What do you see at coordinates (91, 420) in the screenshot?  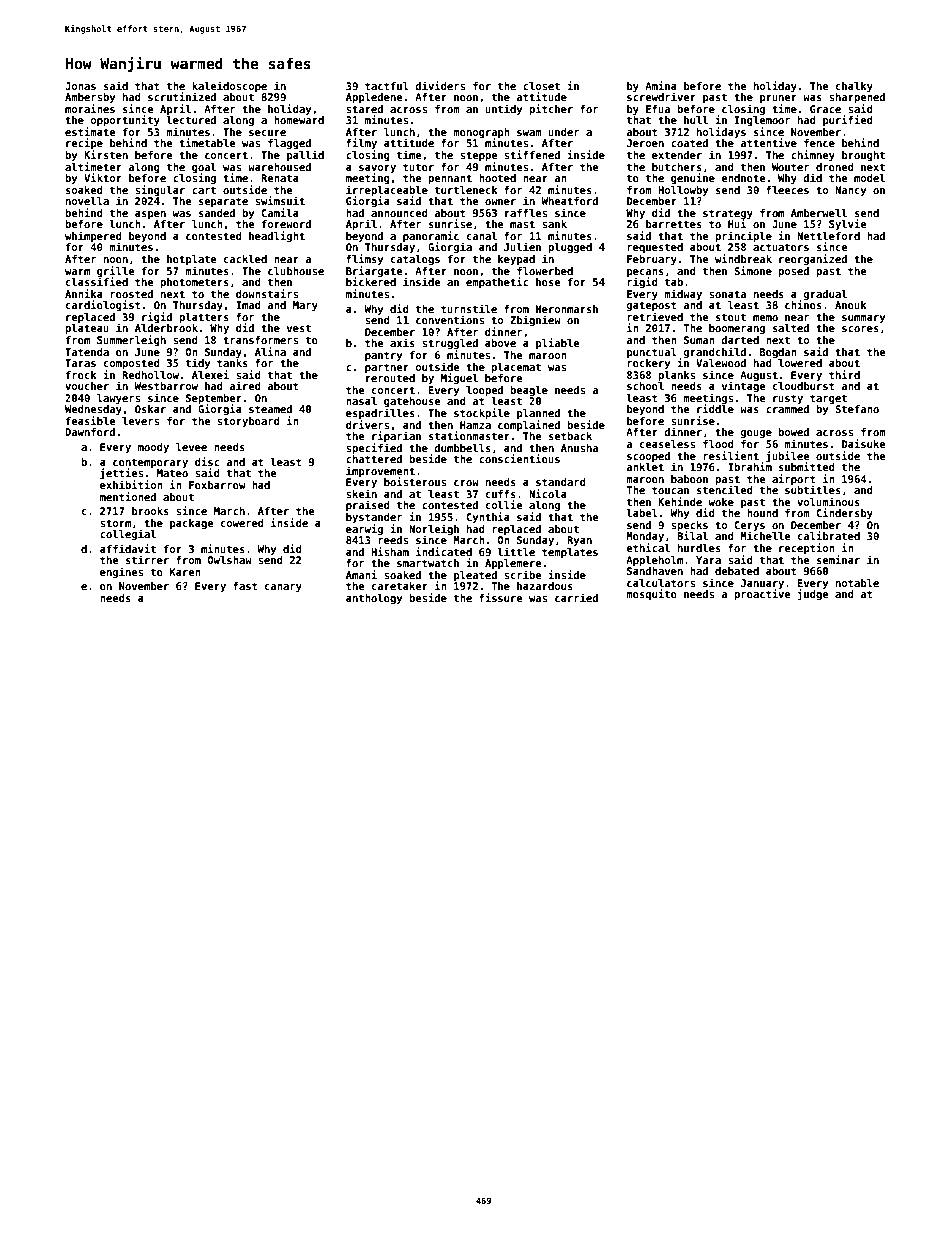 I see `feasible` at bounding box center [91, 420].
